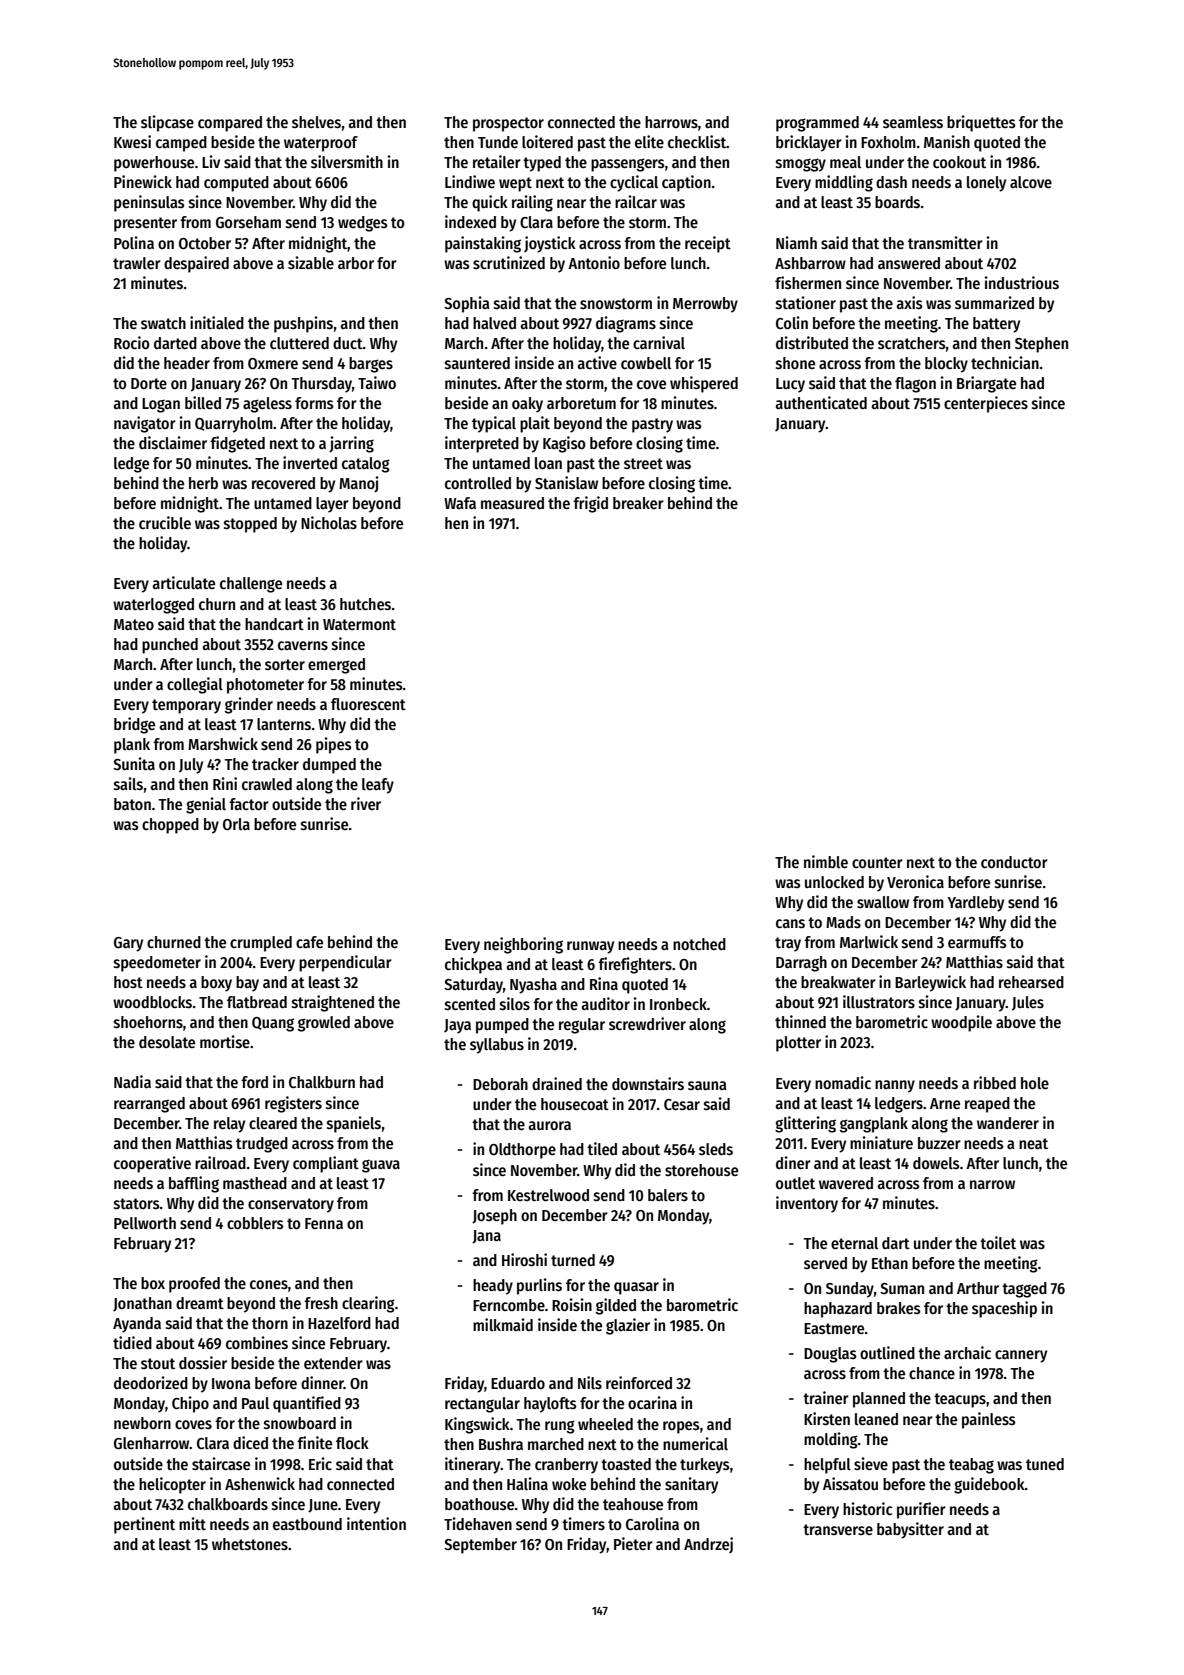 The height and width of the screenshot is (1675, 1184). I want to click on challenge, so click(251, 585).
